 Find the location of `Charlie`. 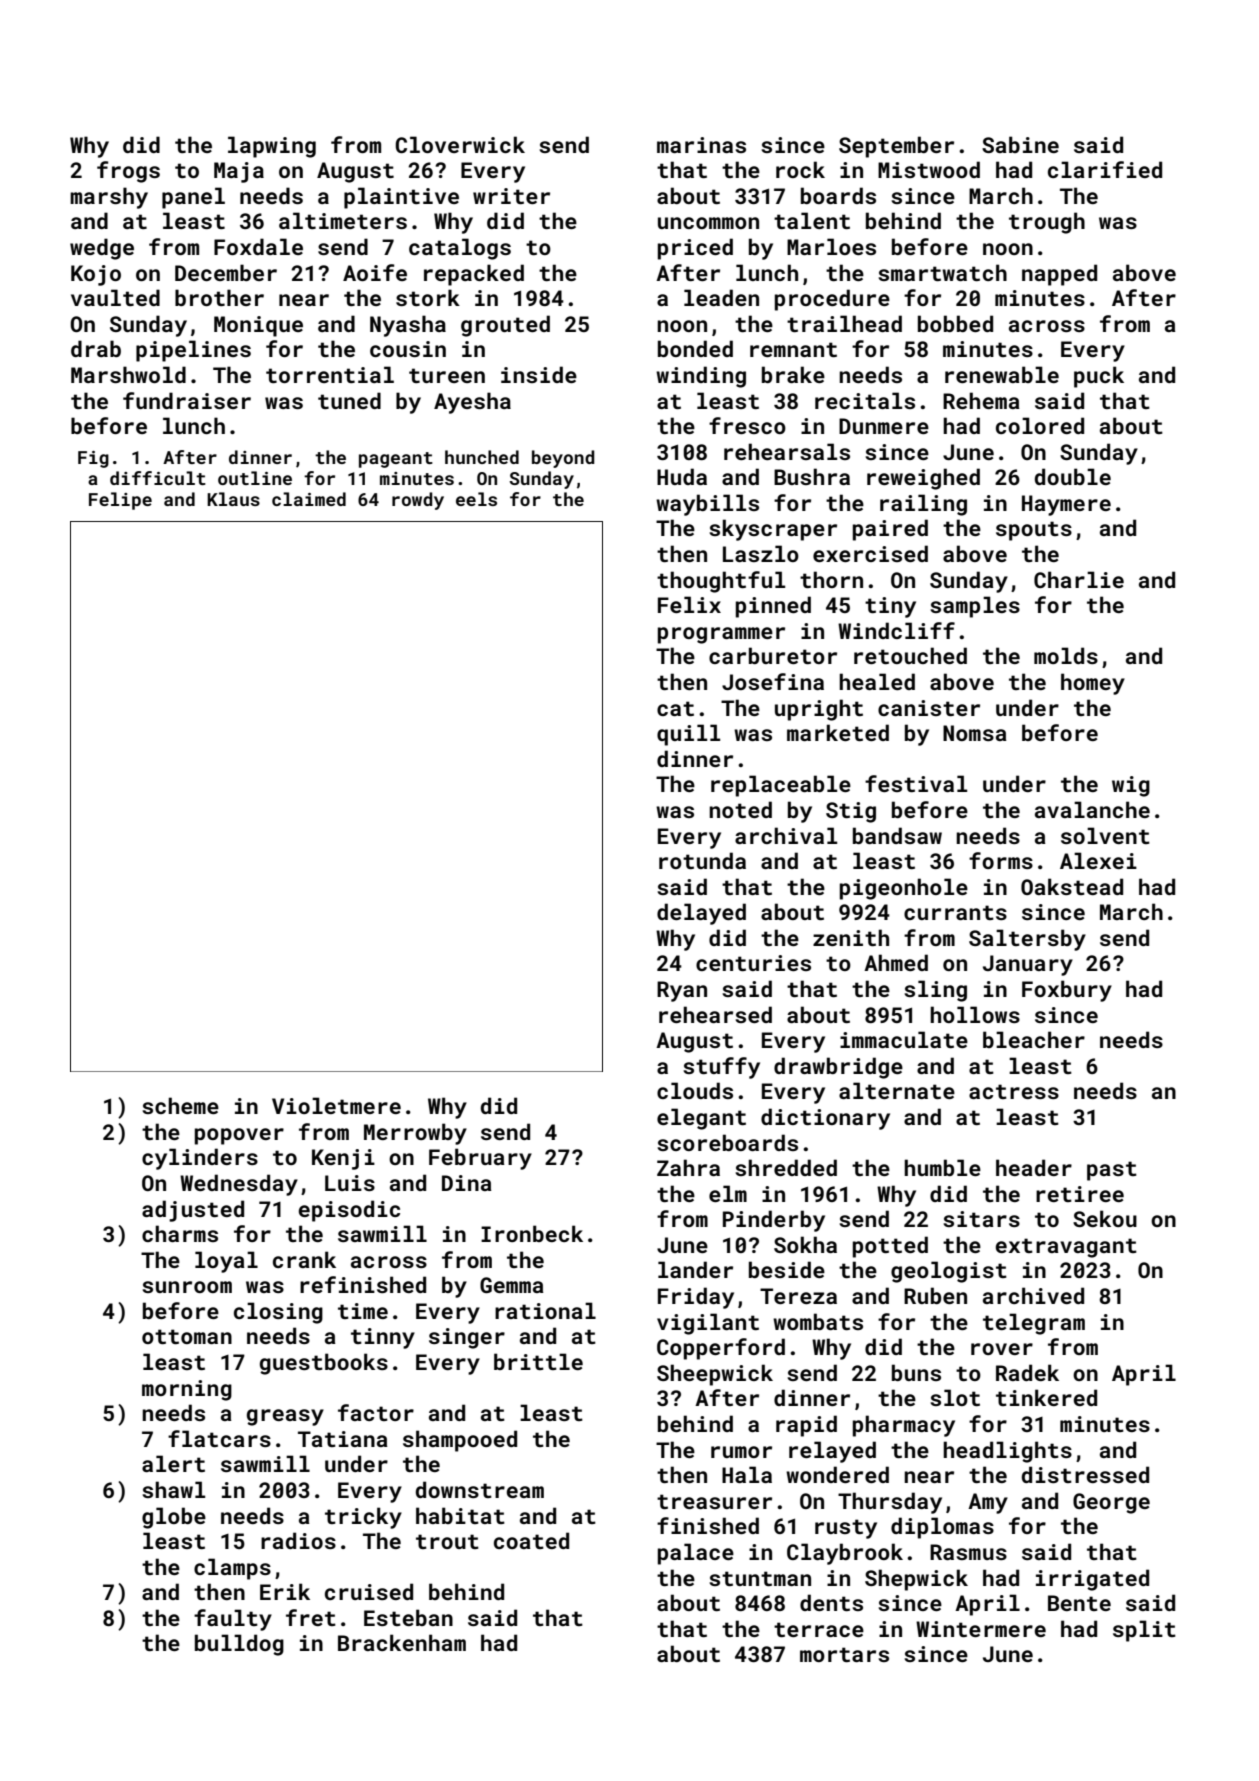

Charlie is located at coordinates (1079, 579).
